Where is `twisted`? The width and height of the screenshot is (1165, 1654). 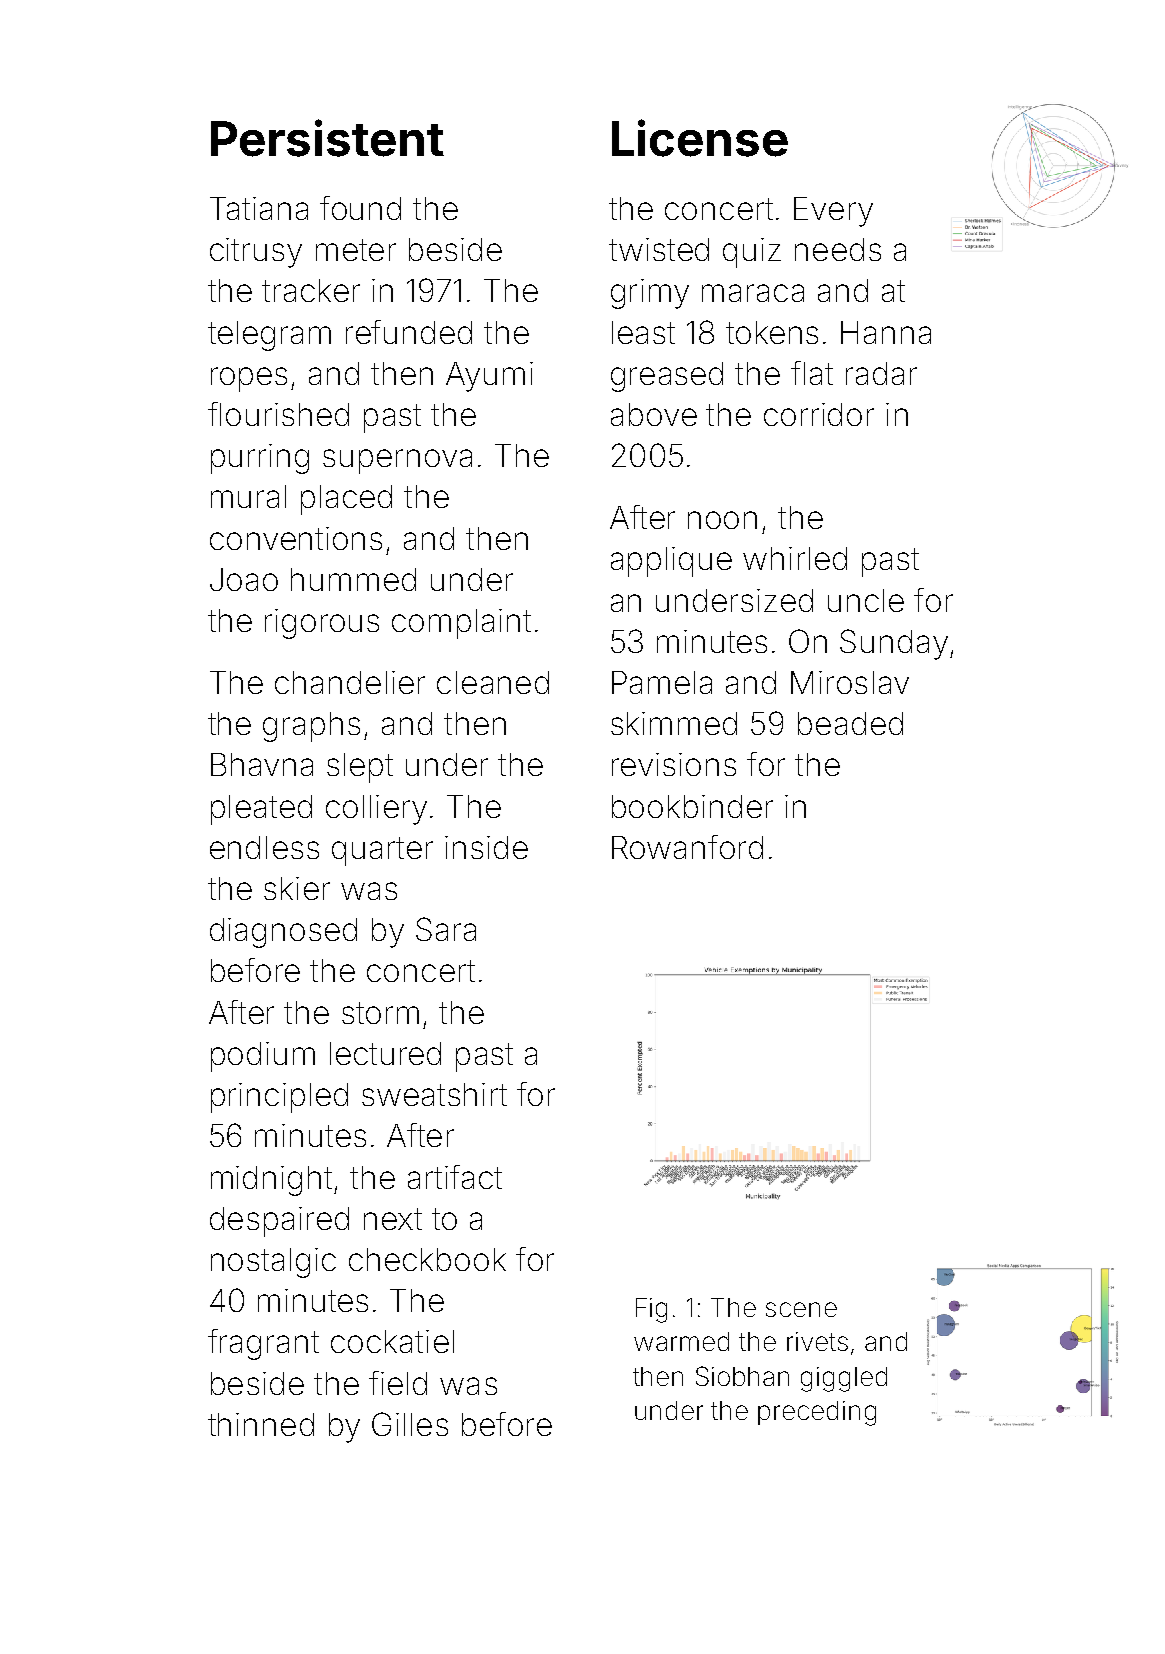
twisted is located at coordinates (659, 249).
